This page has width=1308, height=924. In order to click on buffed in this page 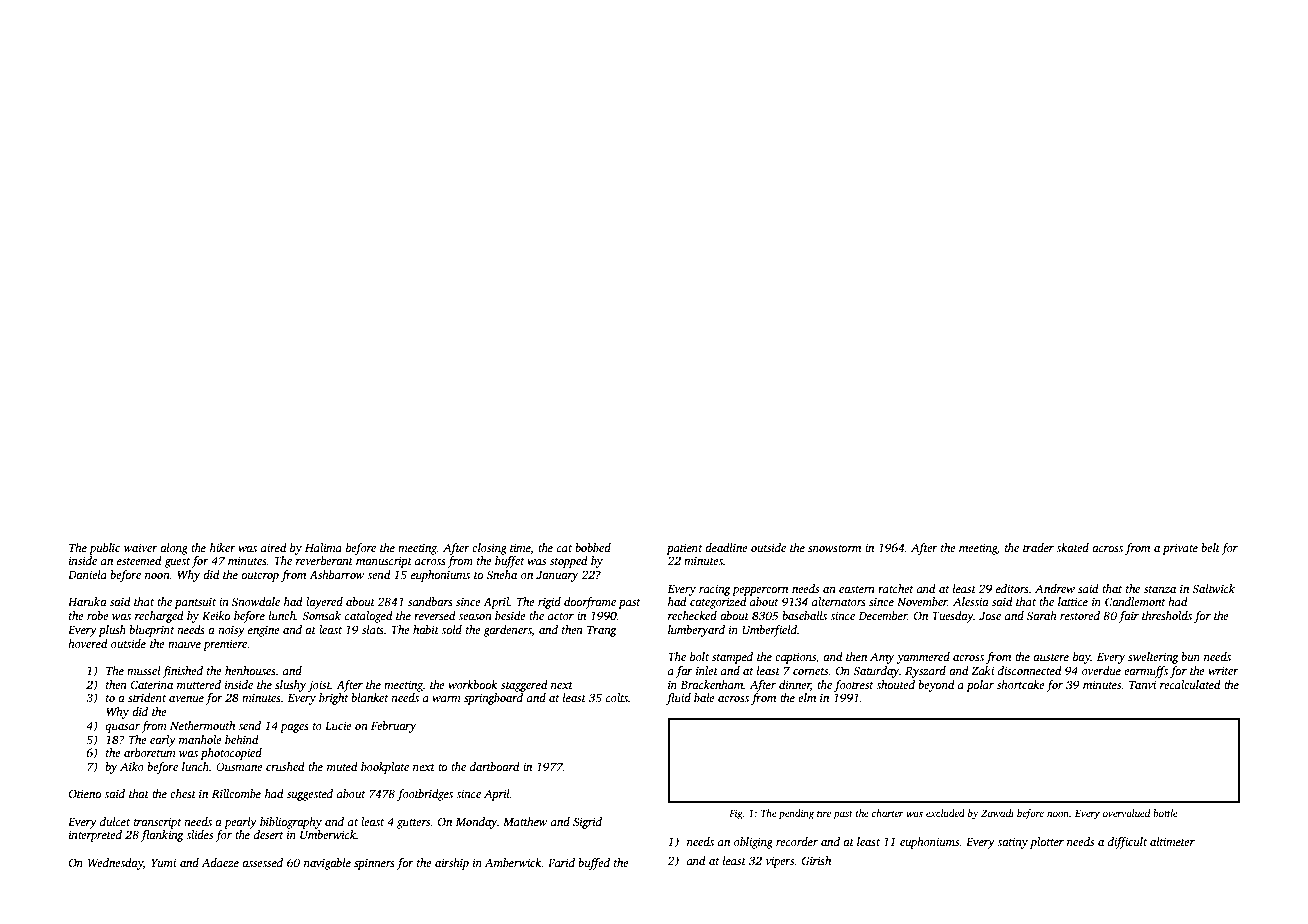, I will do `click(594, 864)`.
